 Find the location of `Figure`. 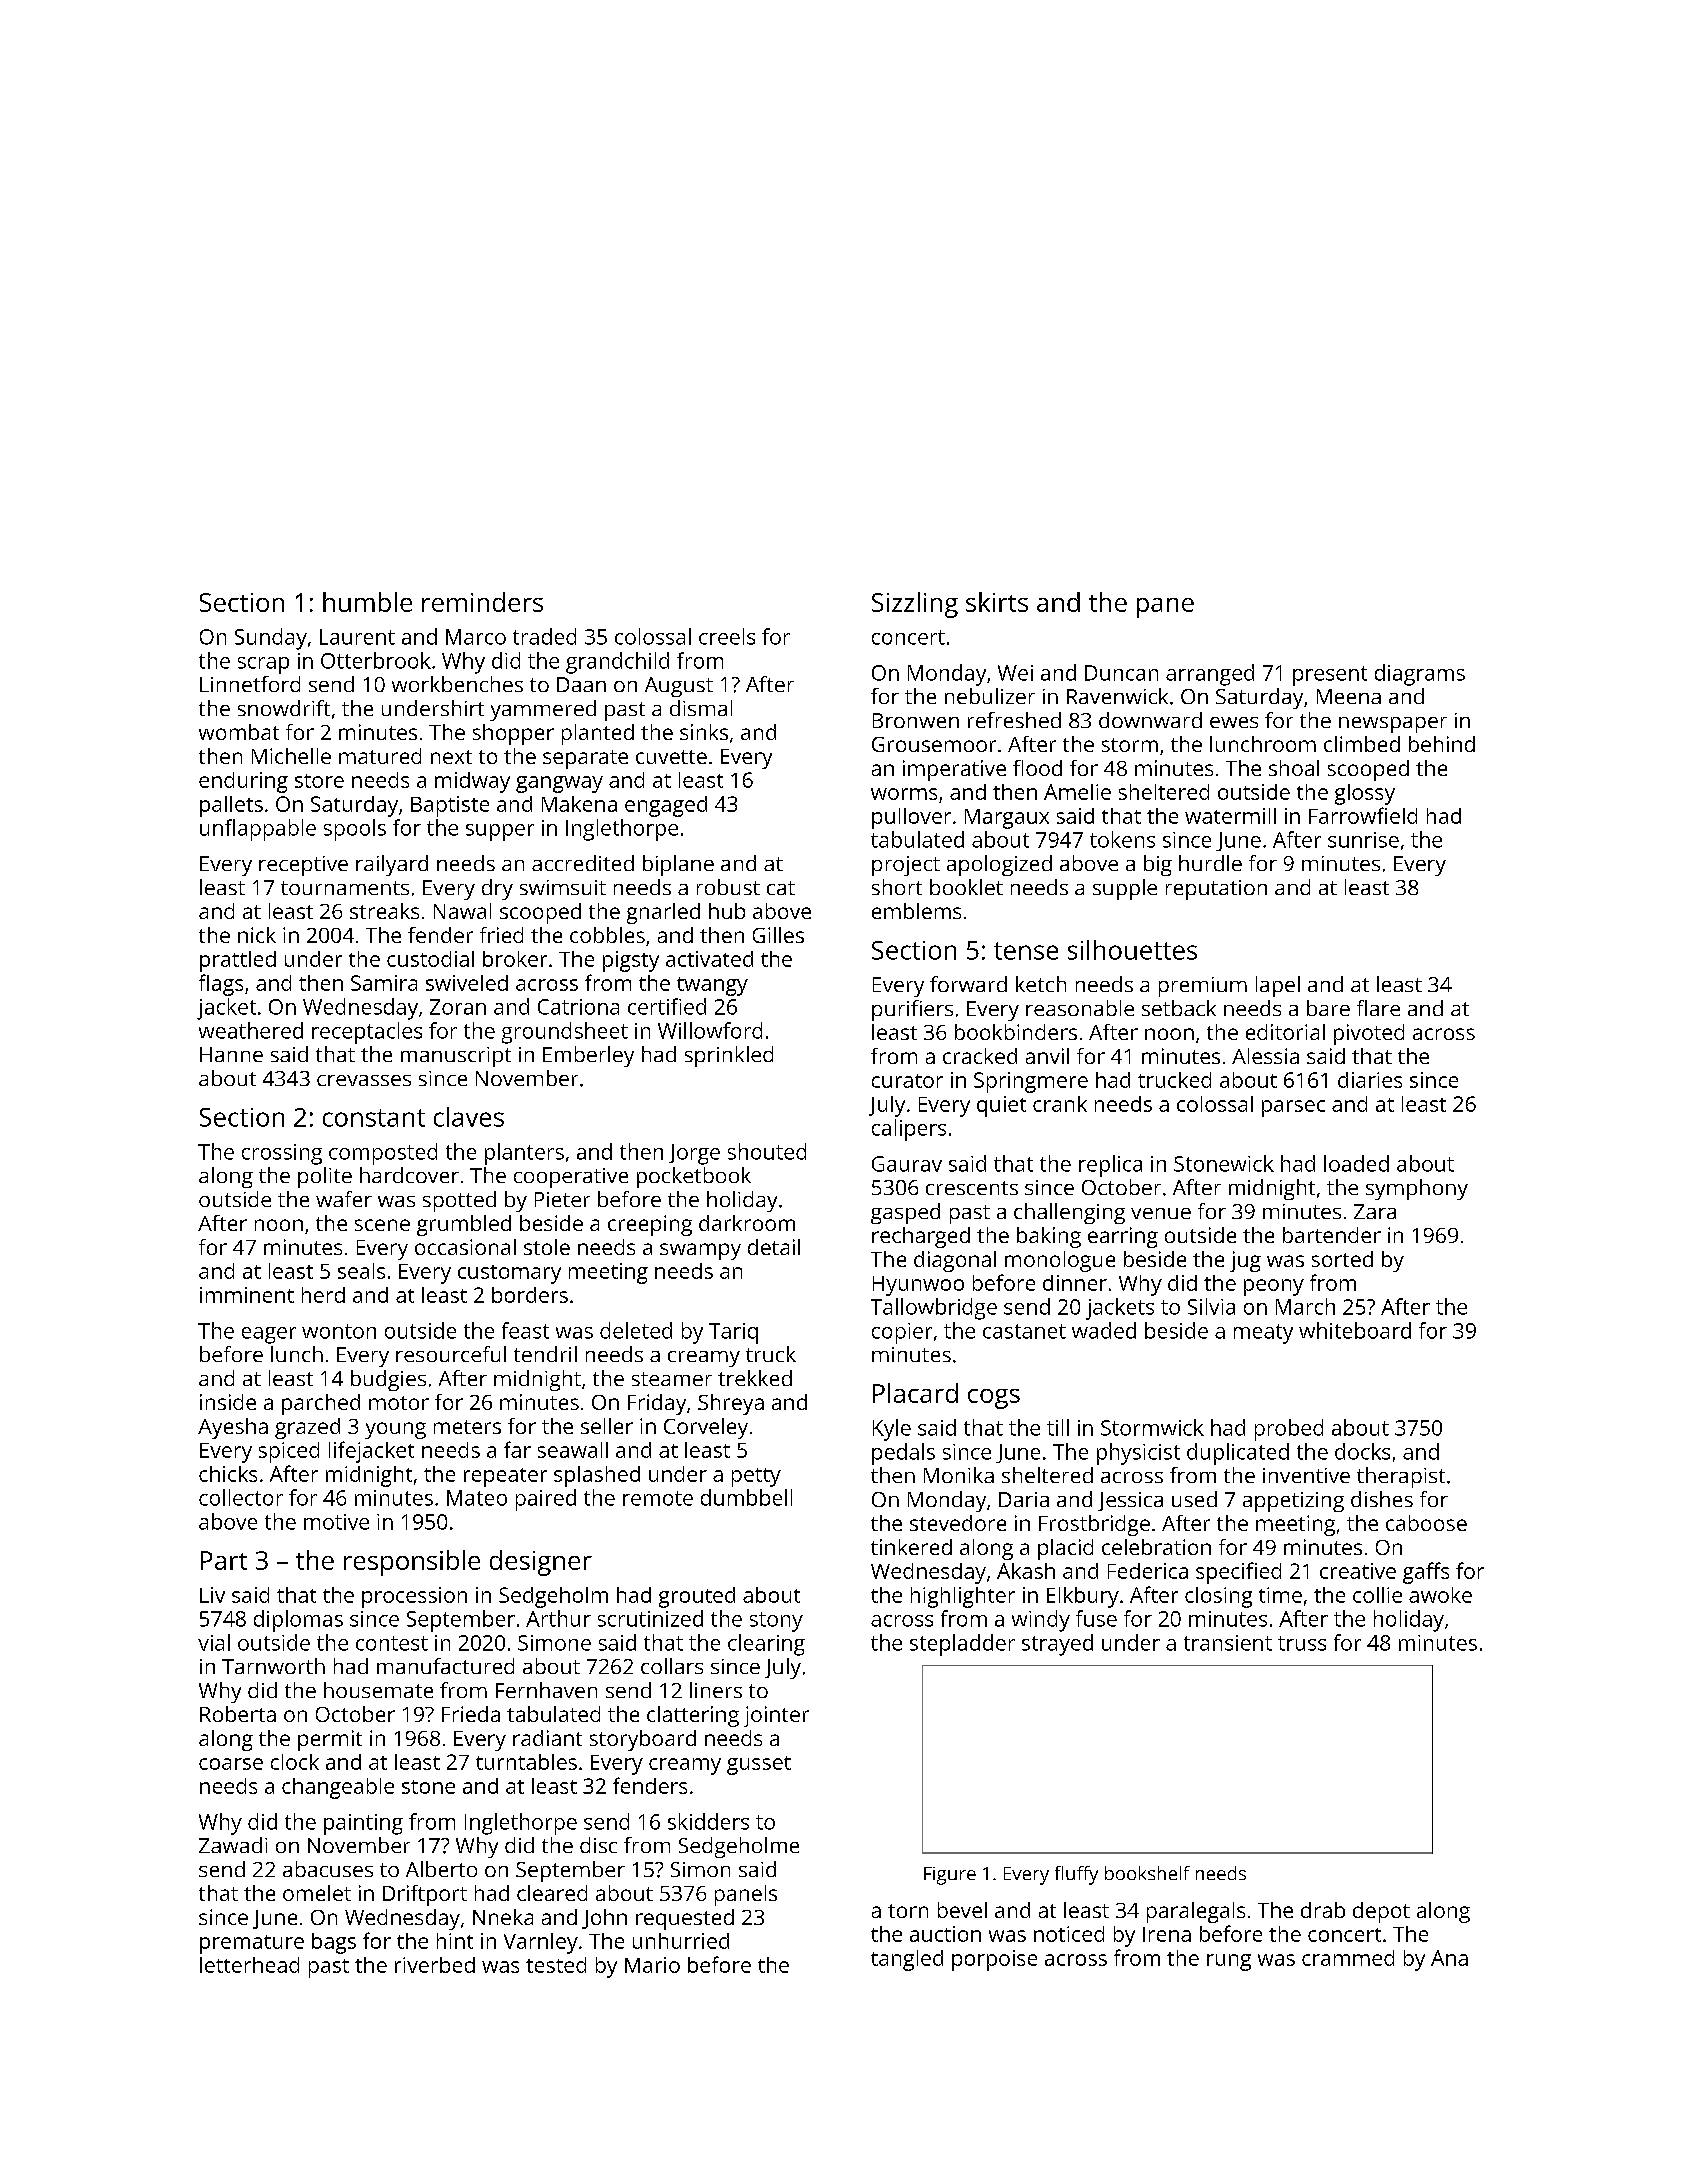

Figure is located at coordinates (950, 1876).
